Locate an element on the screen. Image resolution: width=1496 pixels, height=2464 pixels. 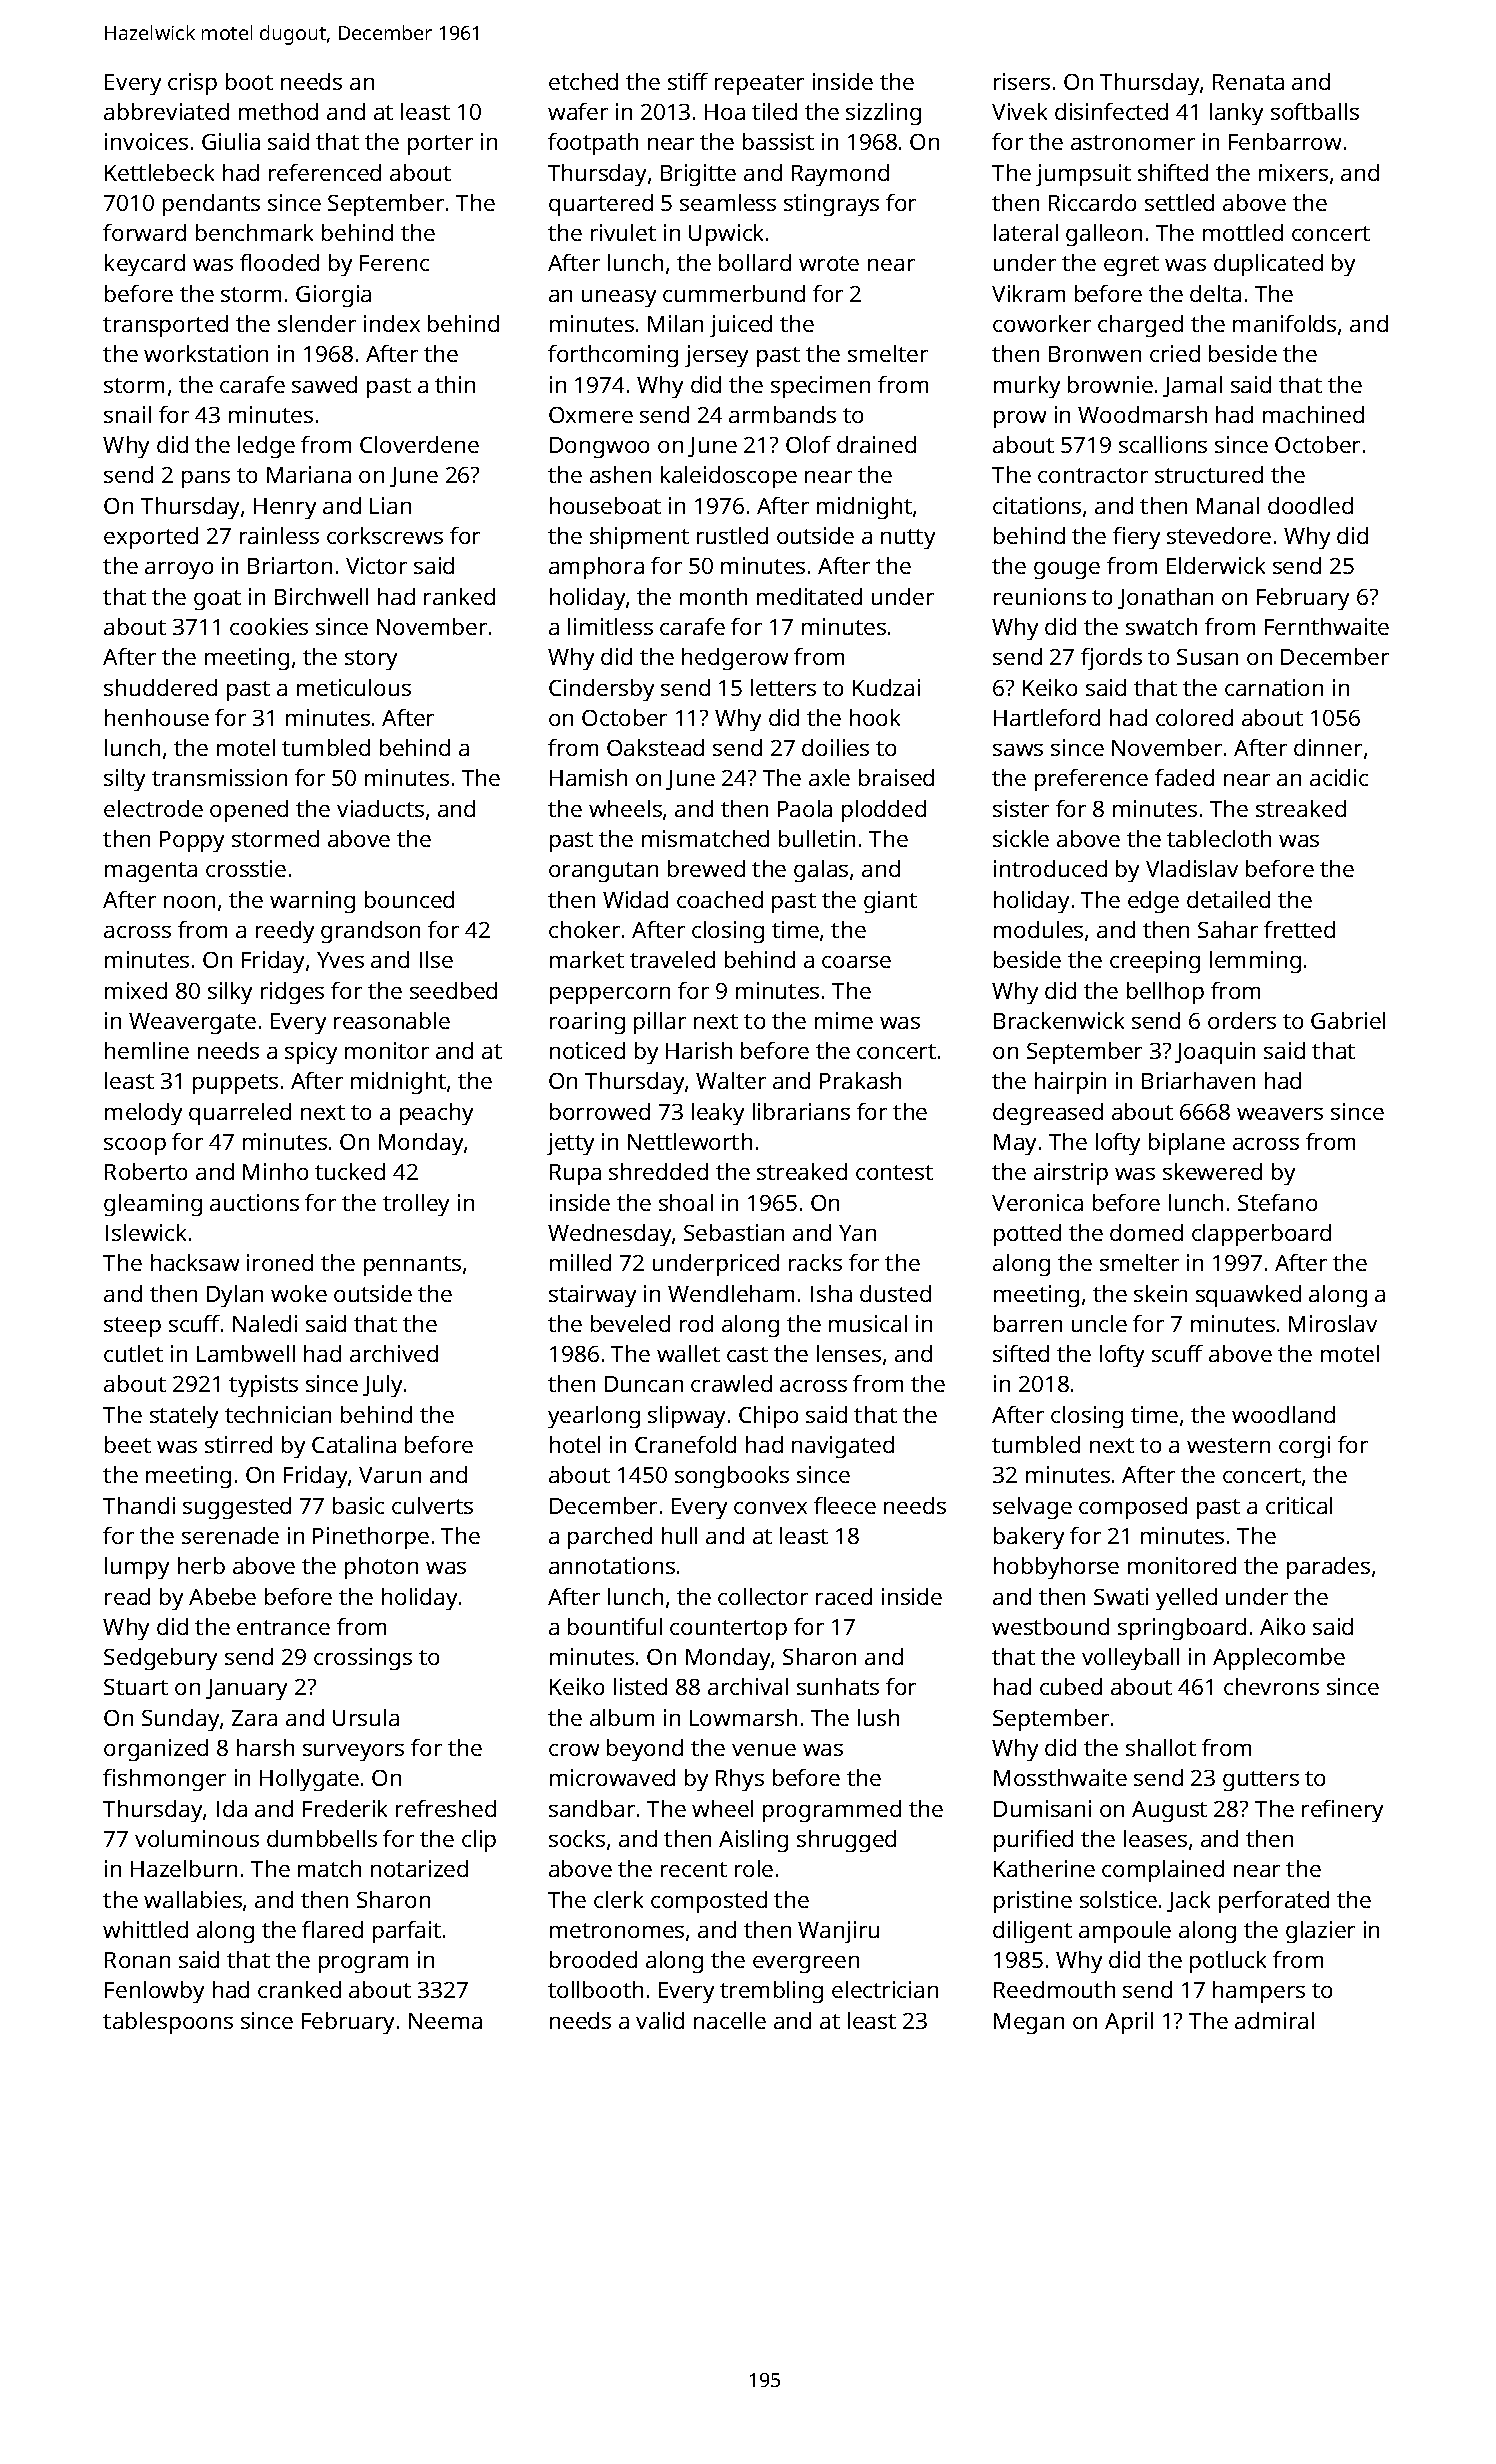
skein is located at coordinates (1160, 1293).
